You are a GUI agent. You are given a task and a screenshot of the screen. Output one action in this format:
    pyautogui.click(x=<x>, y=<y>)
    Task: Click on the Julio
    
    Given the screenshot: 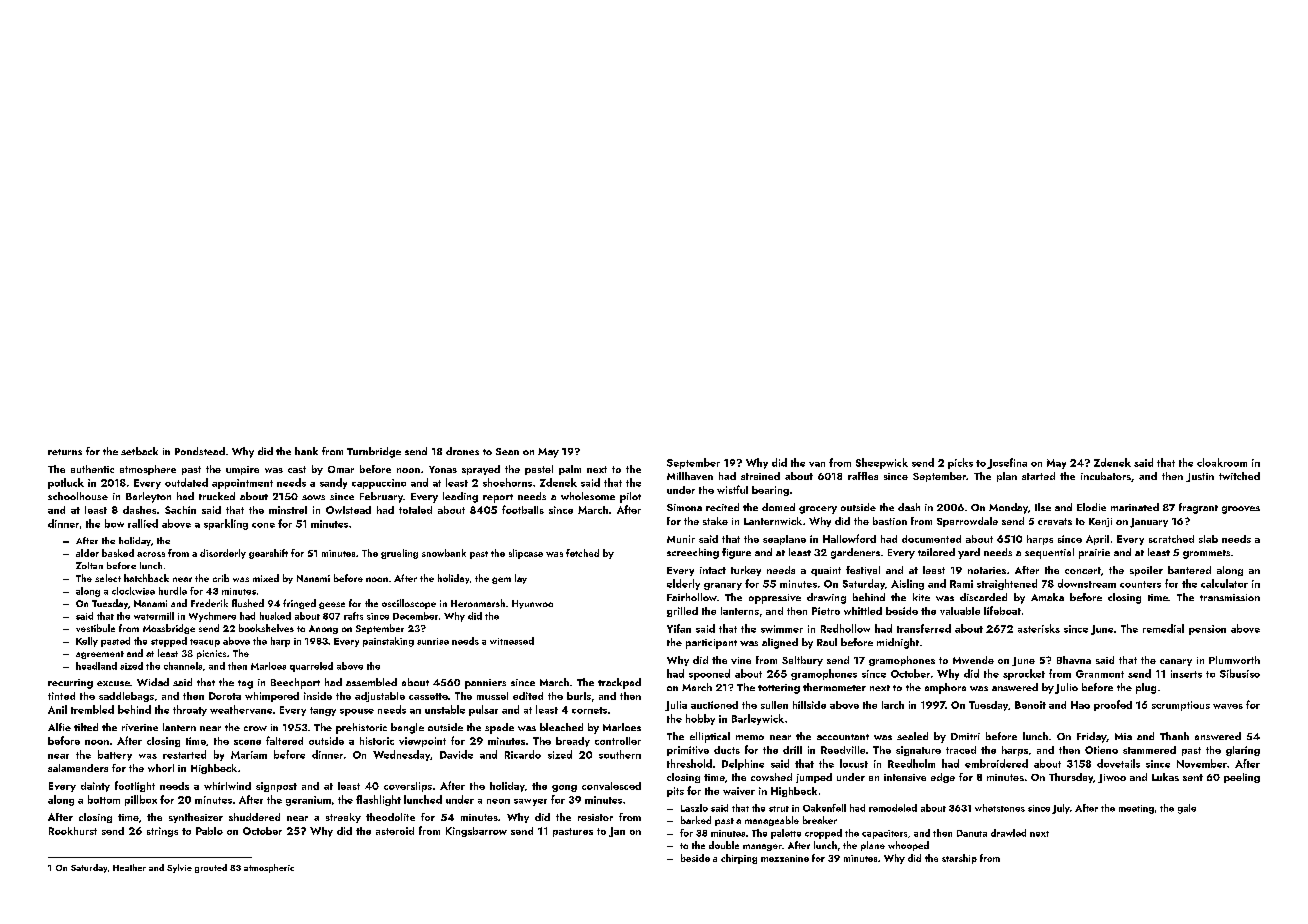 What is the action you would take?
    pyautogui.click(x=1066, y=688)
